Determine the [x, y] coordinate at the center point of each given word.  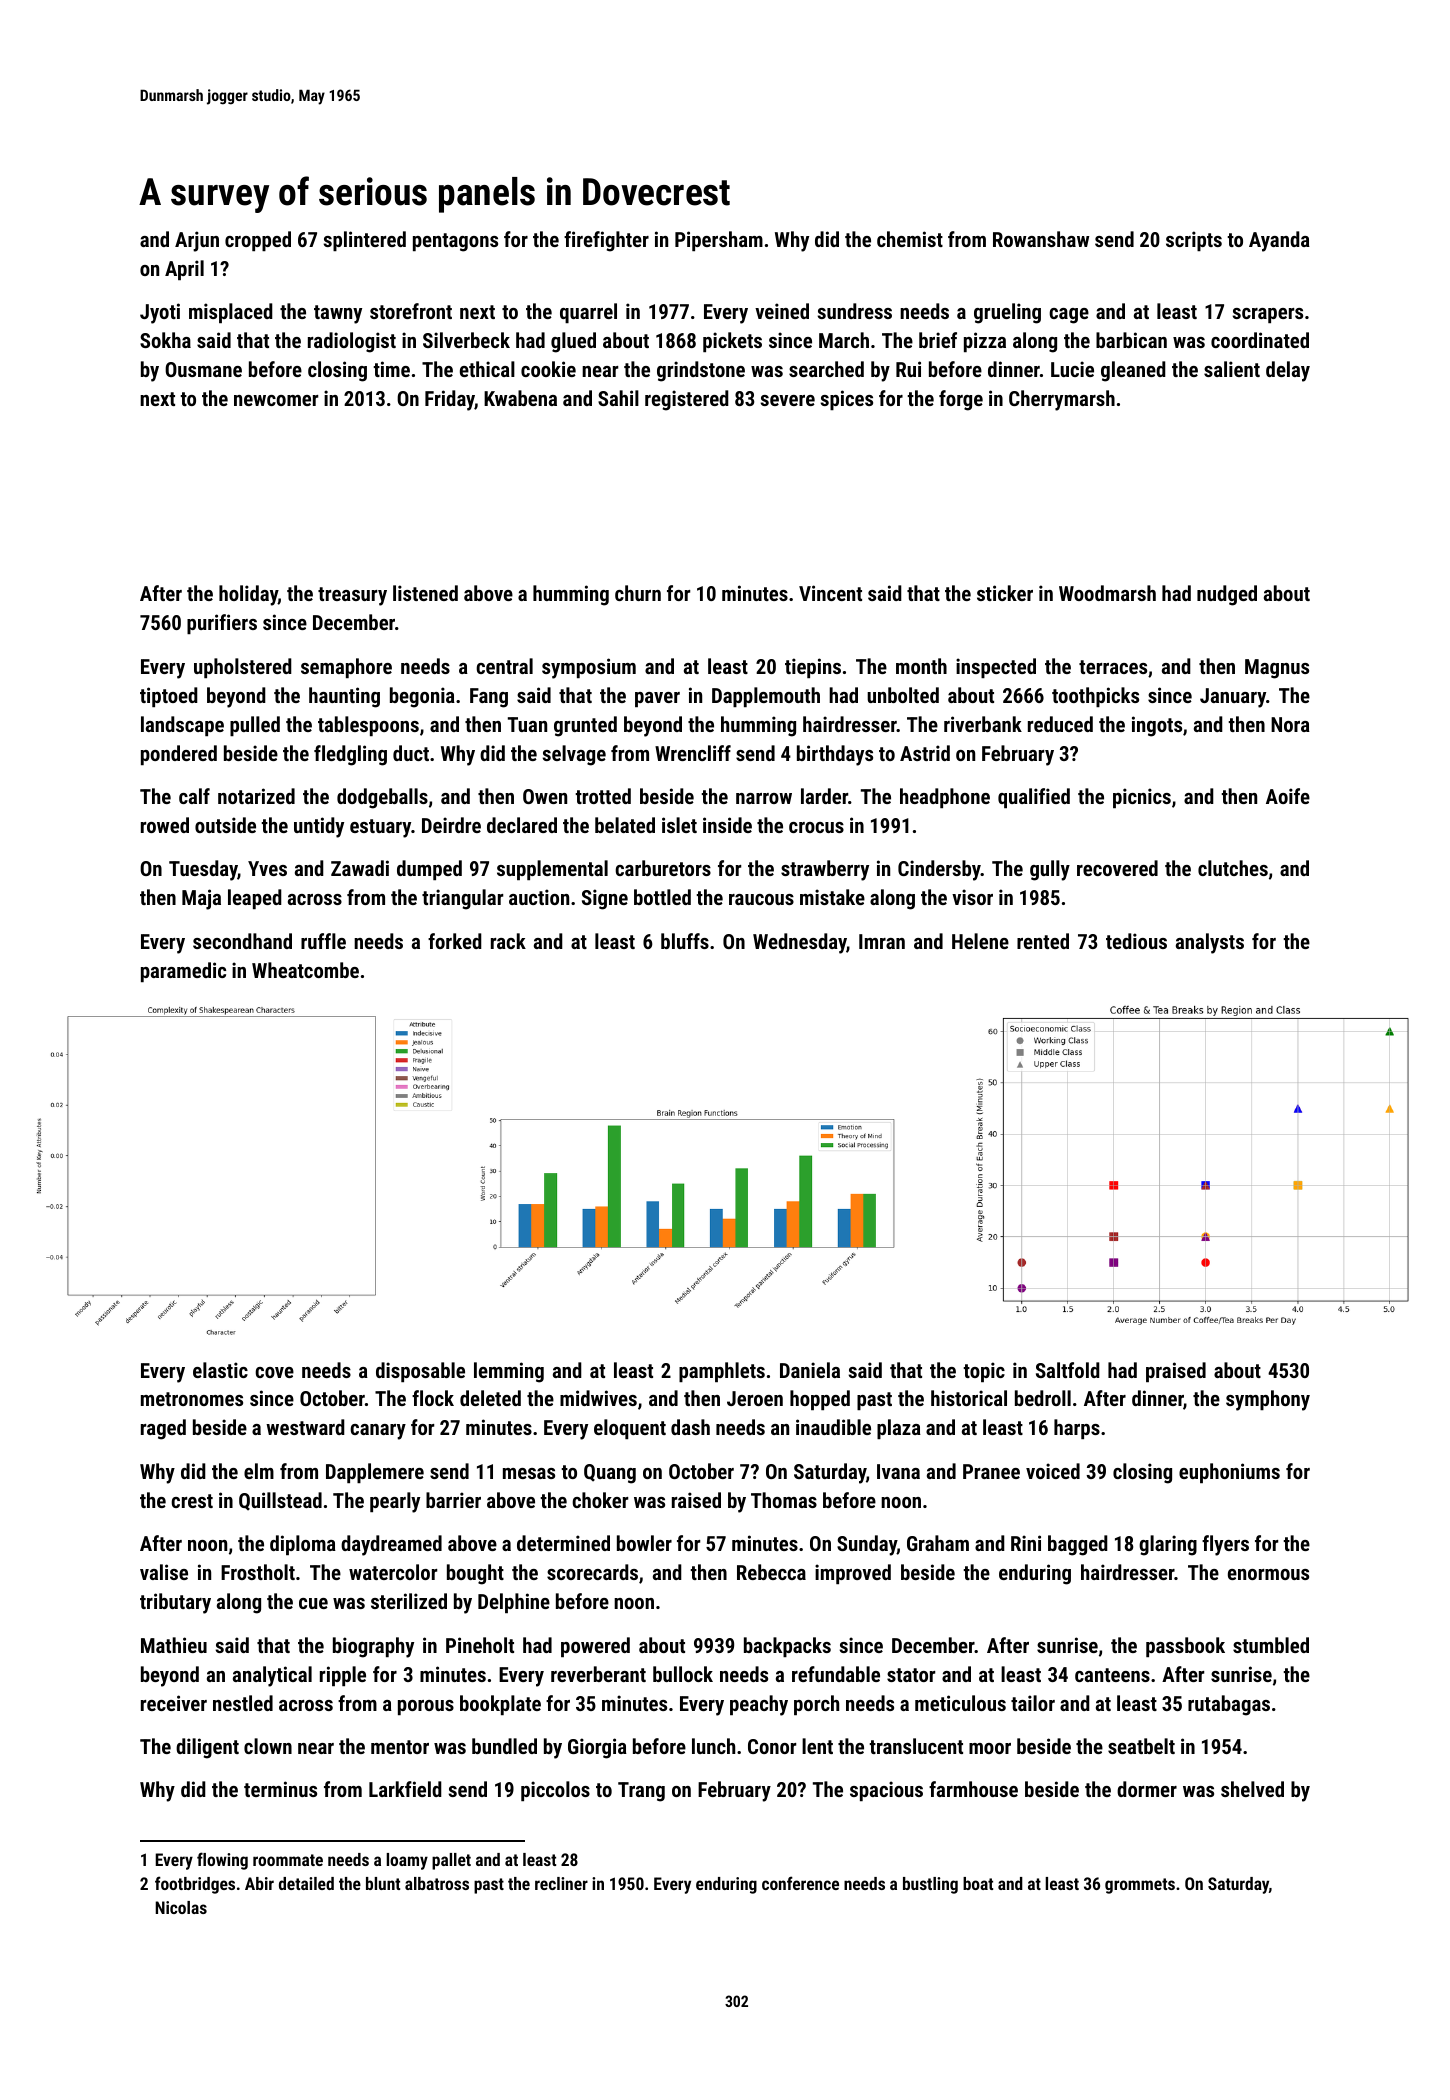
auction [539, 897]
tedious [1136, 941]
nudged [1227, 595]
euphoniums [1229, 1473]
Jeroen [755, 1398]
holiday [248, 595]
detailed [306, 1883]
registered [687, 400]
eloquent [630, 1429]
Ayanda [1279, 241]
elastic [220, 1370]
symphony [1268, 1400]
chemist [910, 239]
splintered [365, 241]
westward [305, 1427]
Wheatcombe [305, 970]
